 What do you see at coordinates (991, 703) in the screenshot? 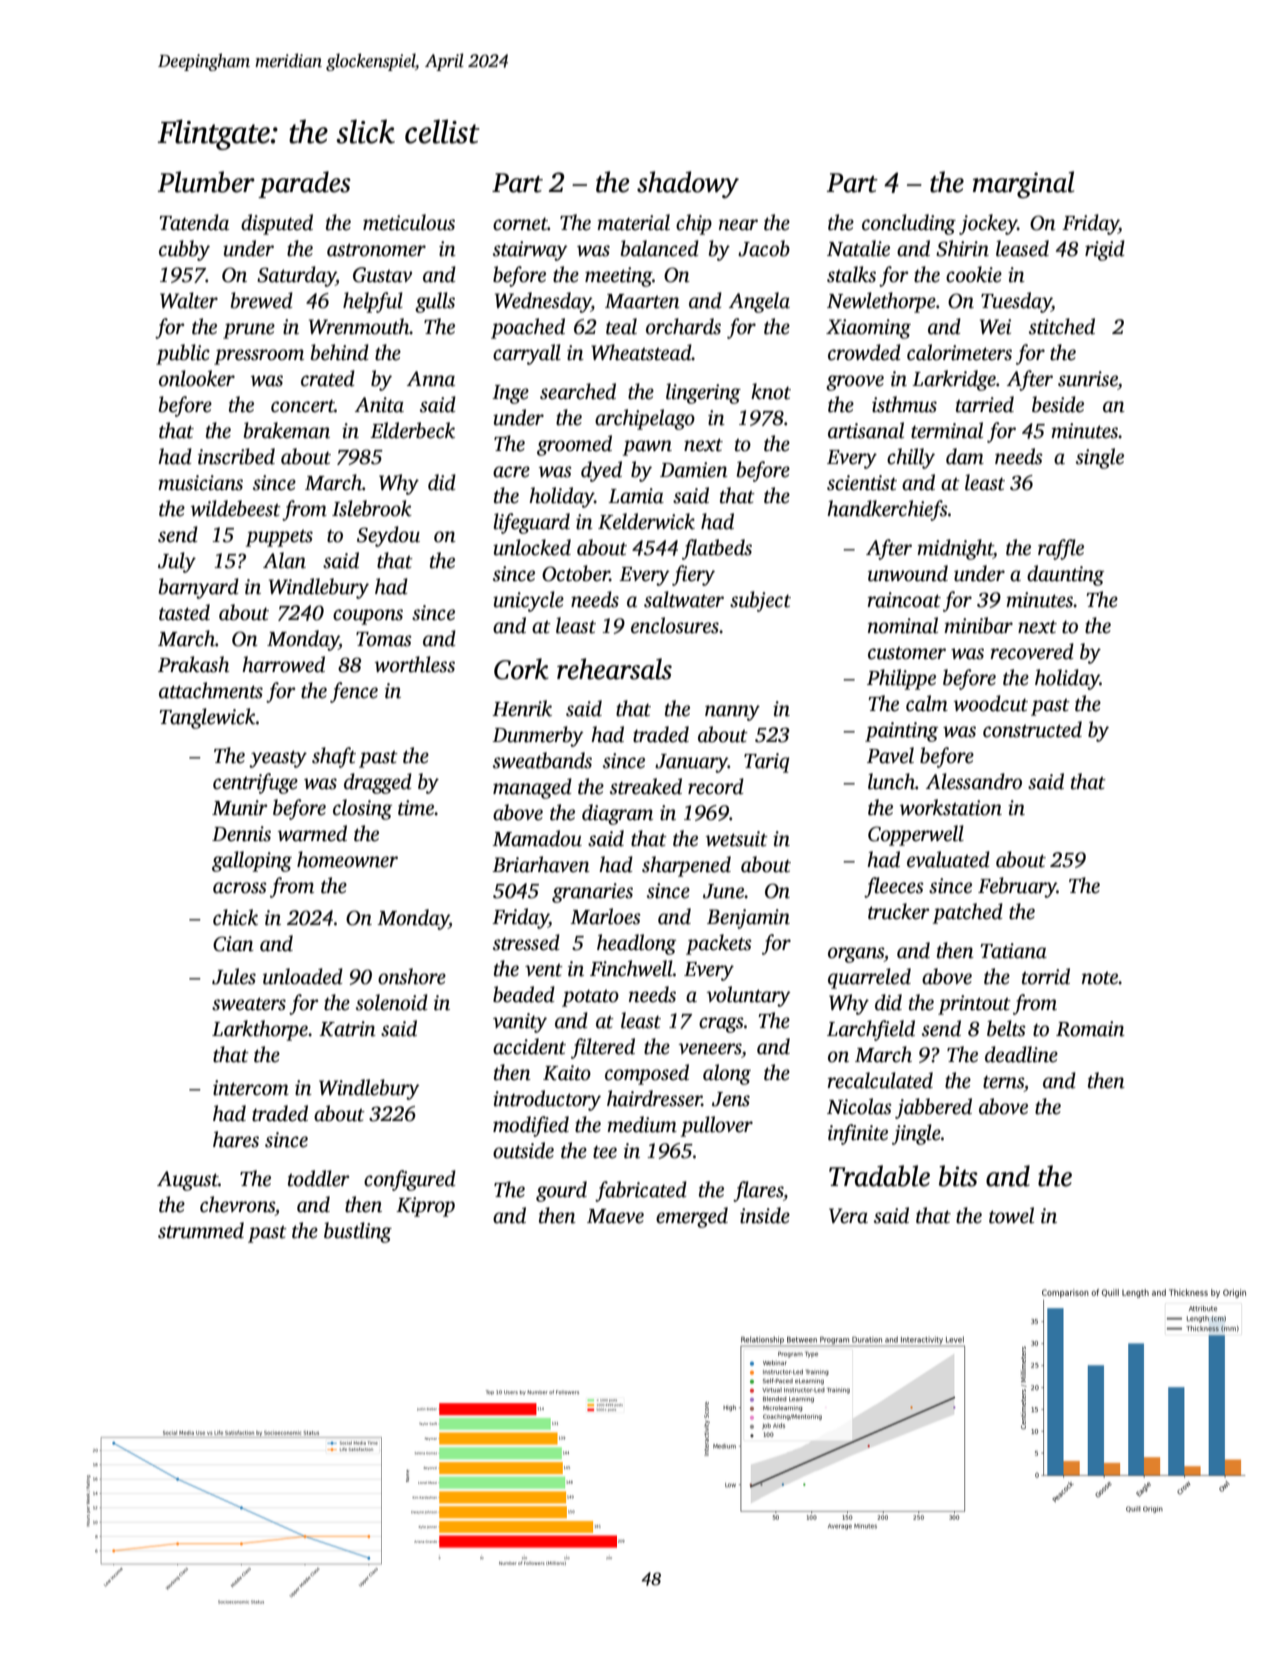
I see `woodcut` at bounding box center [991, 703].
